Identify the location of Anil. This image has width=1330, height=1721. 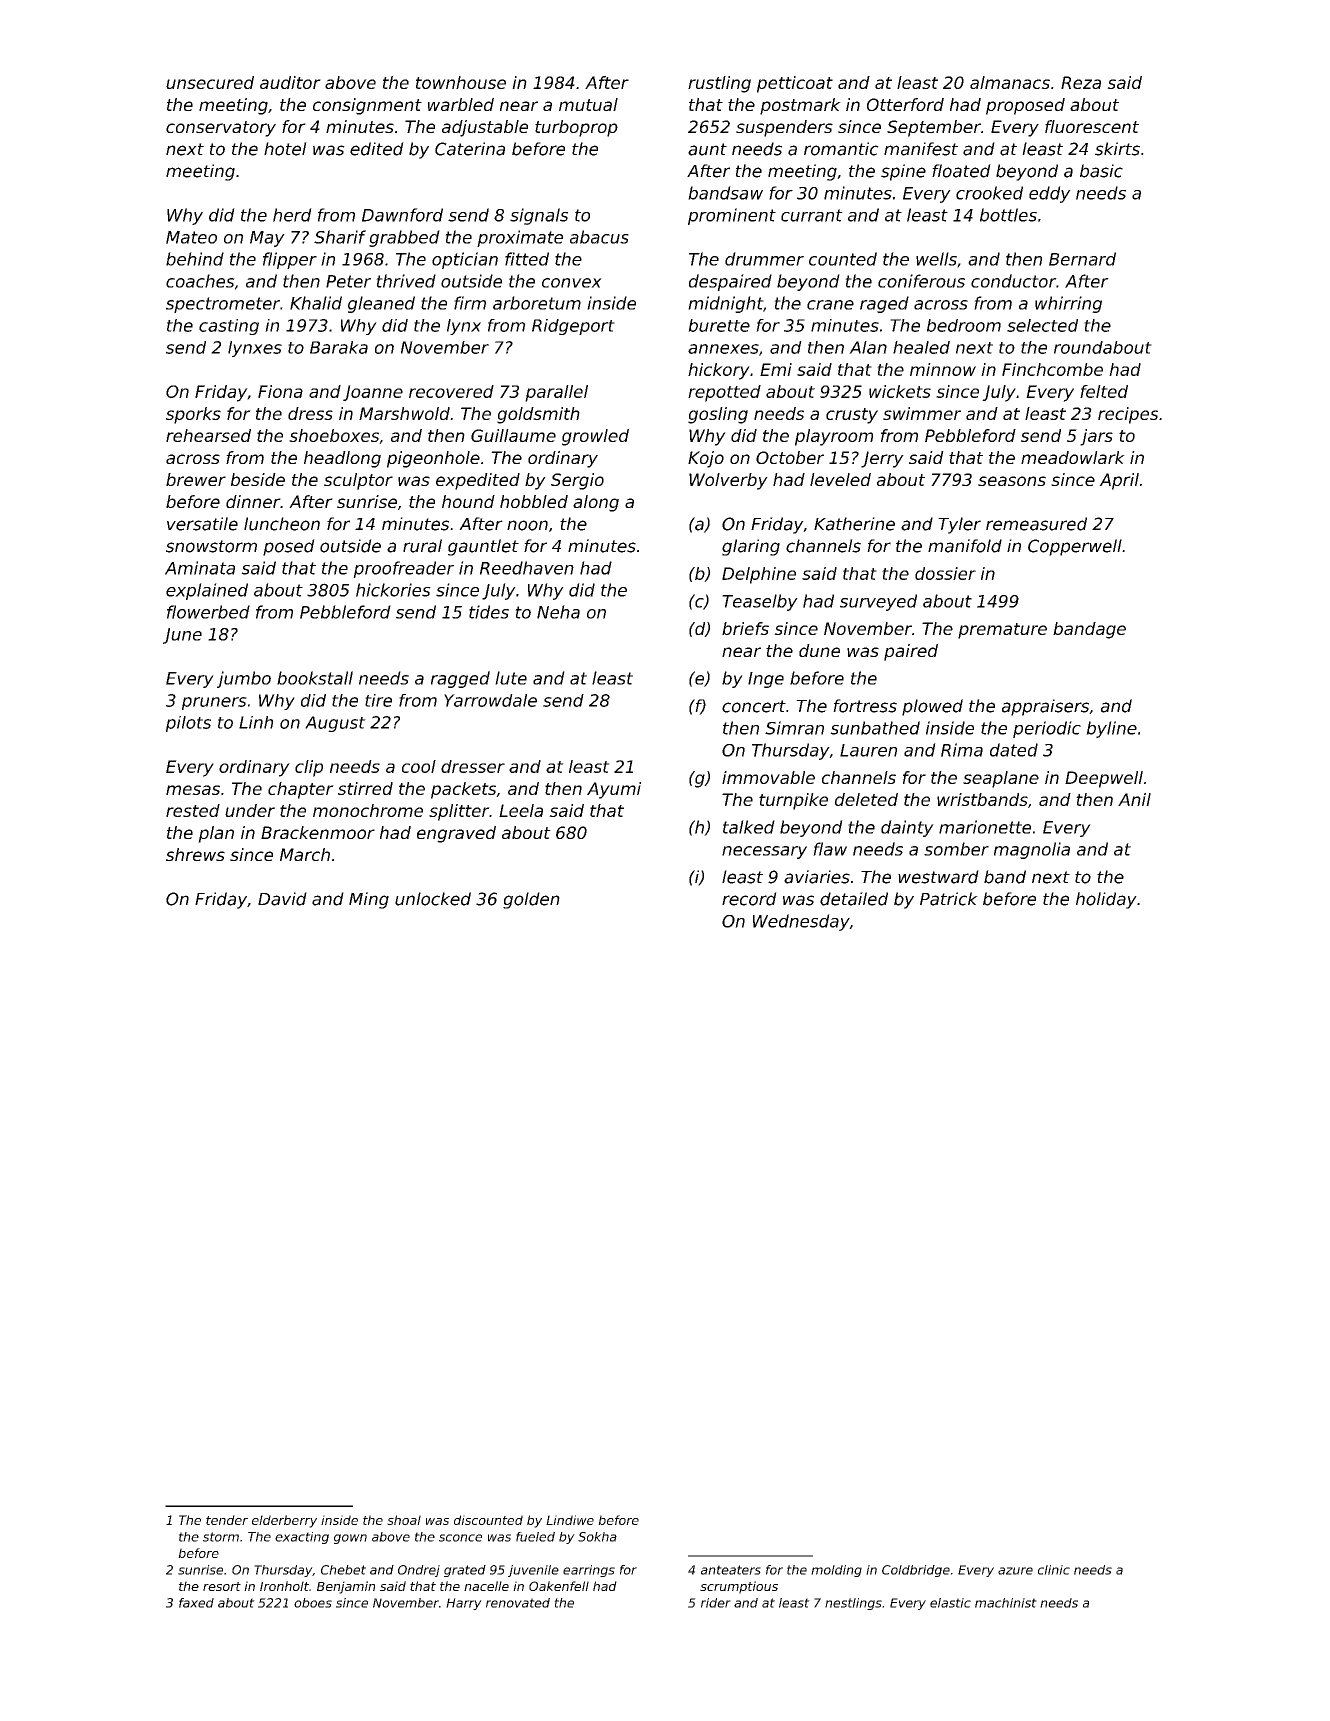
(1134, 799).
